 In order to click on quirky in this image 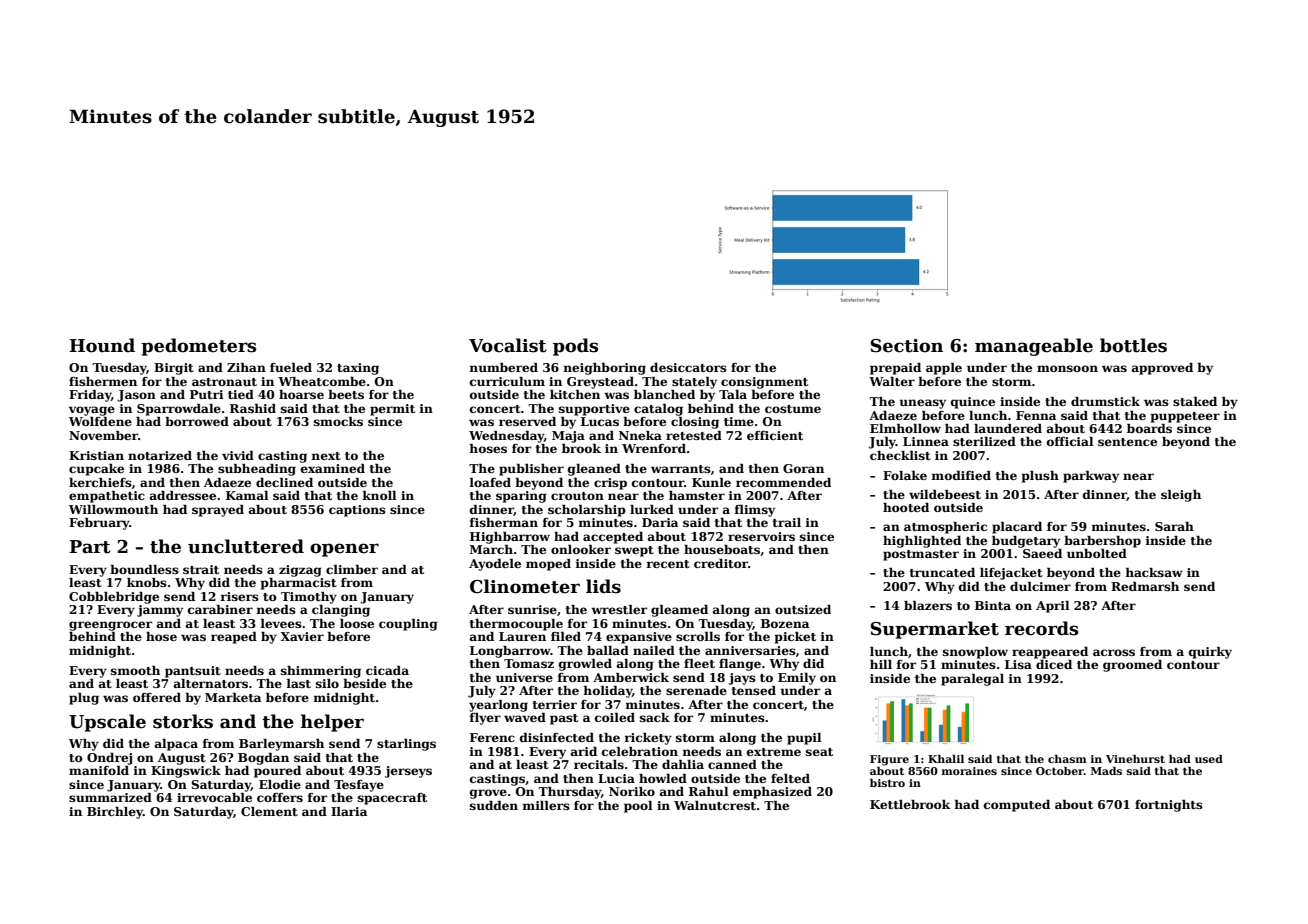, I will do `click(1210, 653)`.
